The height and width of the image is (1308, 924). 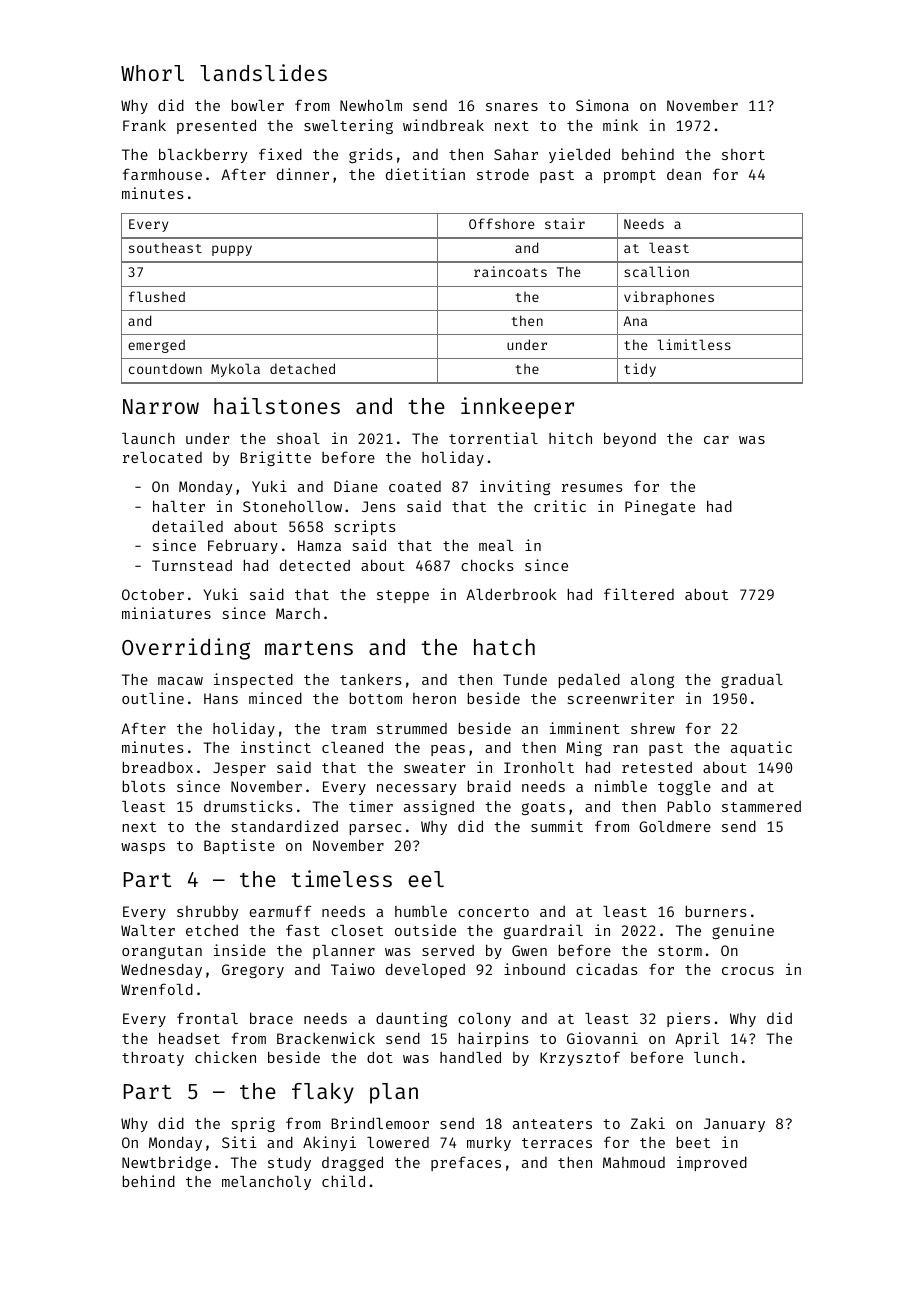 What do you see at coordinates (511, 594) in the image?
I see `Alderbrook` at bounding box center [511, 594].
